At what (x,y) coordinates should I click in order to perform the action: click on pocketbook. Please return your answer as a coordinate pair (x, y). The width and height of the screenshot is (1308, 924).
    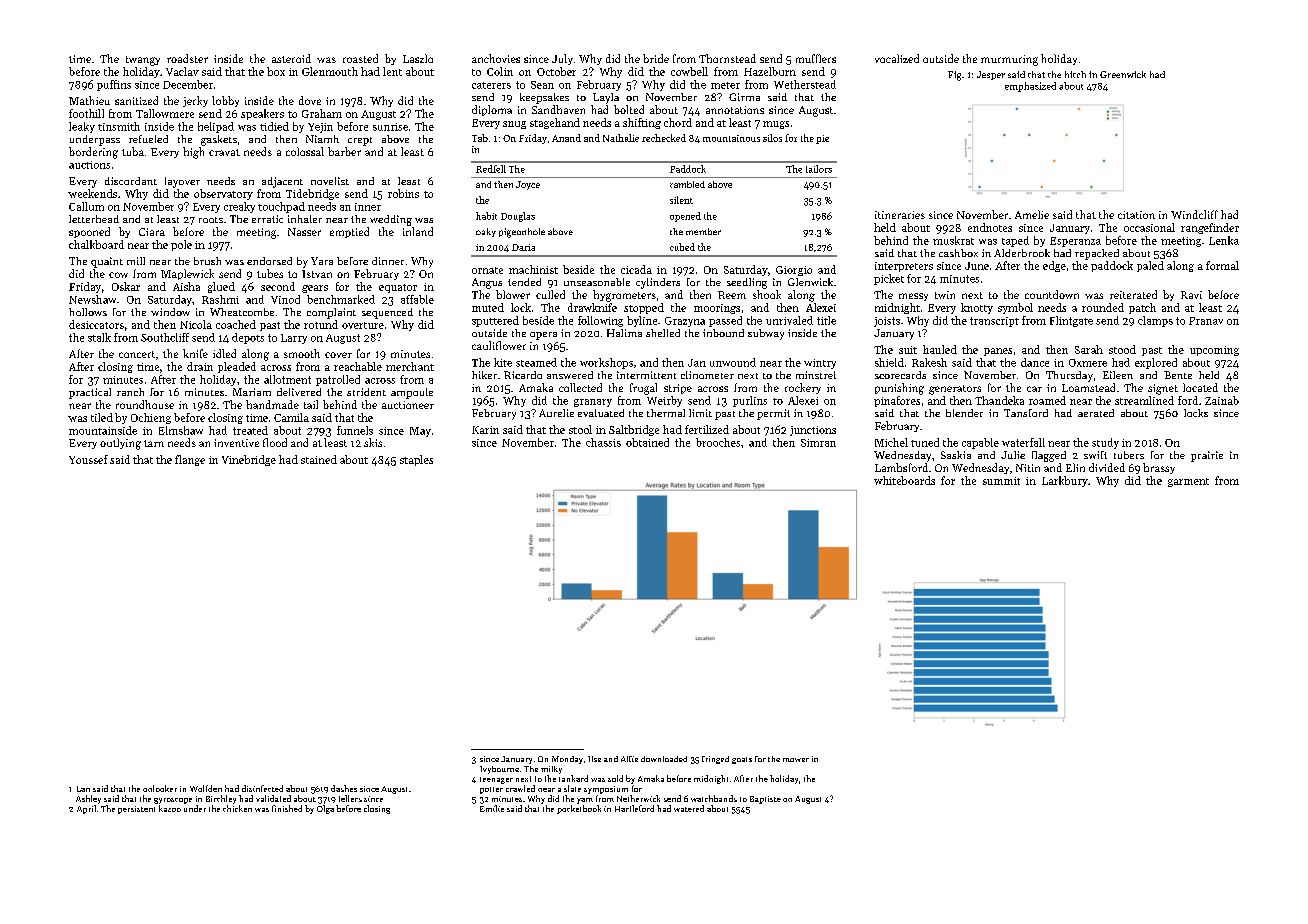
    Looking at the image, I should click on (579, 809).
